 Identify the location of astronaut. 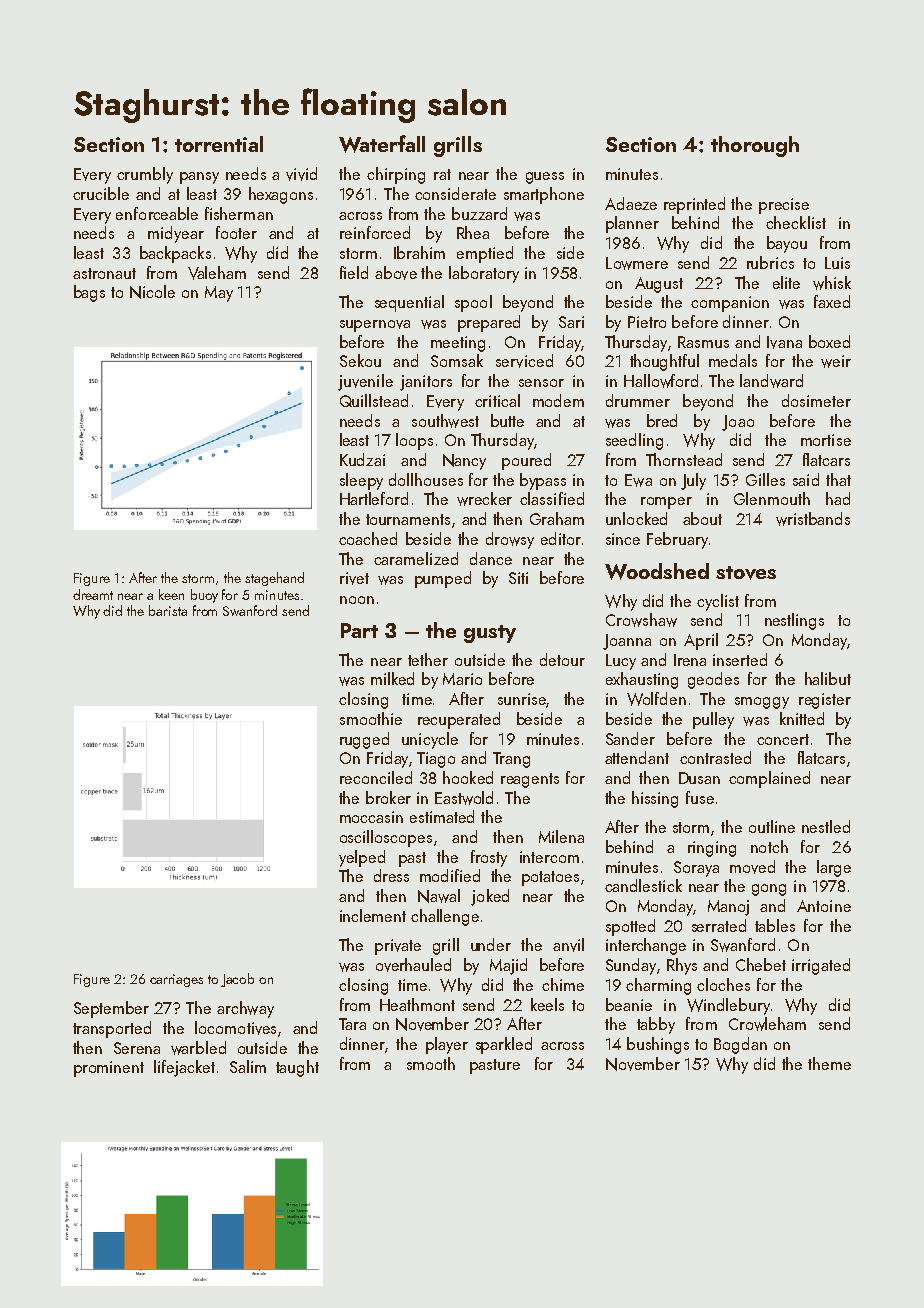
(104, 273).
